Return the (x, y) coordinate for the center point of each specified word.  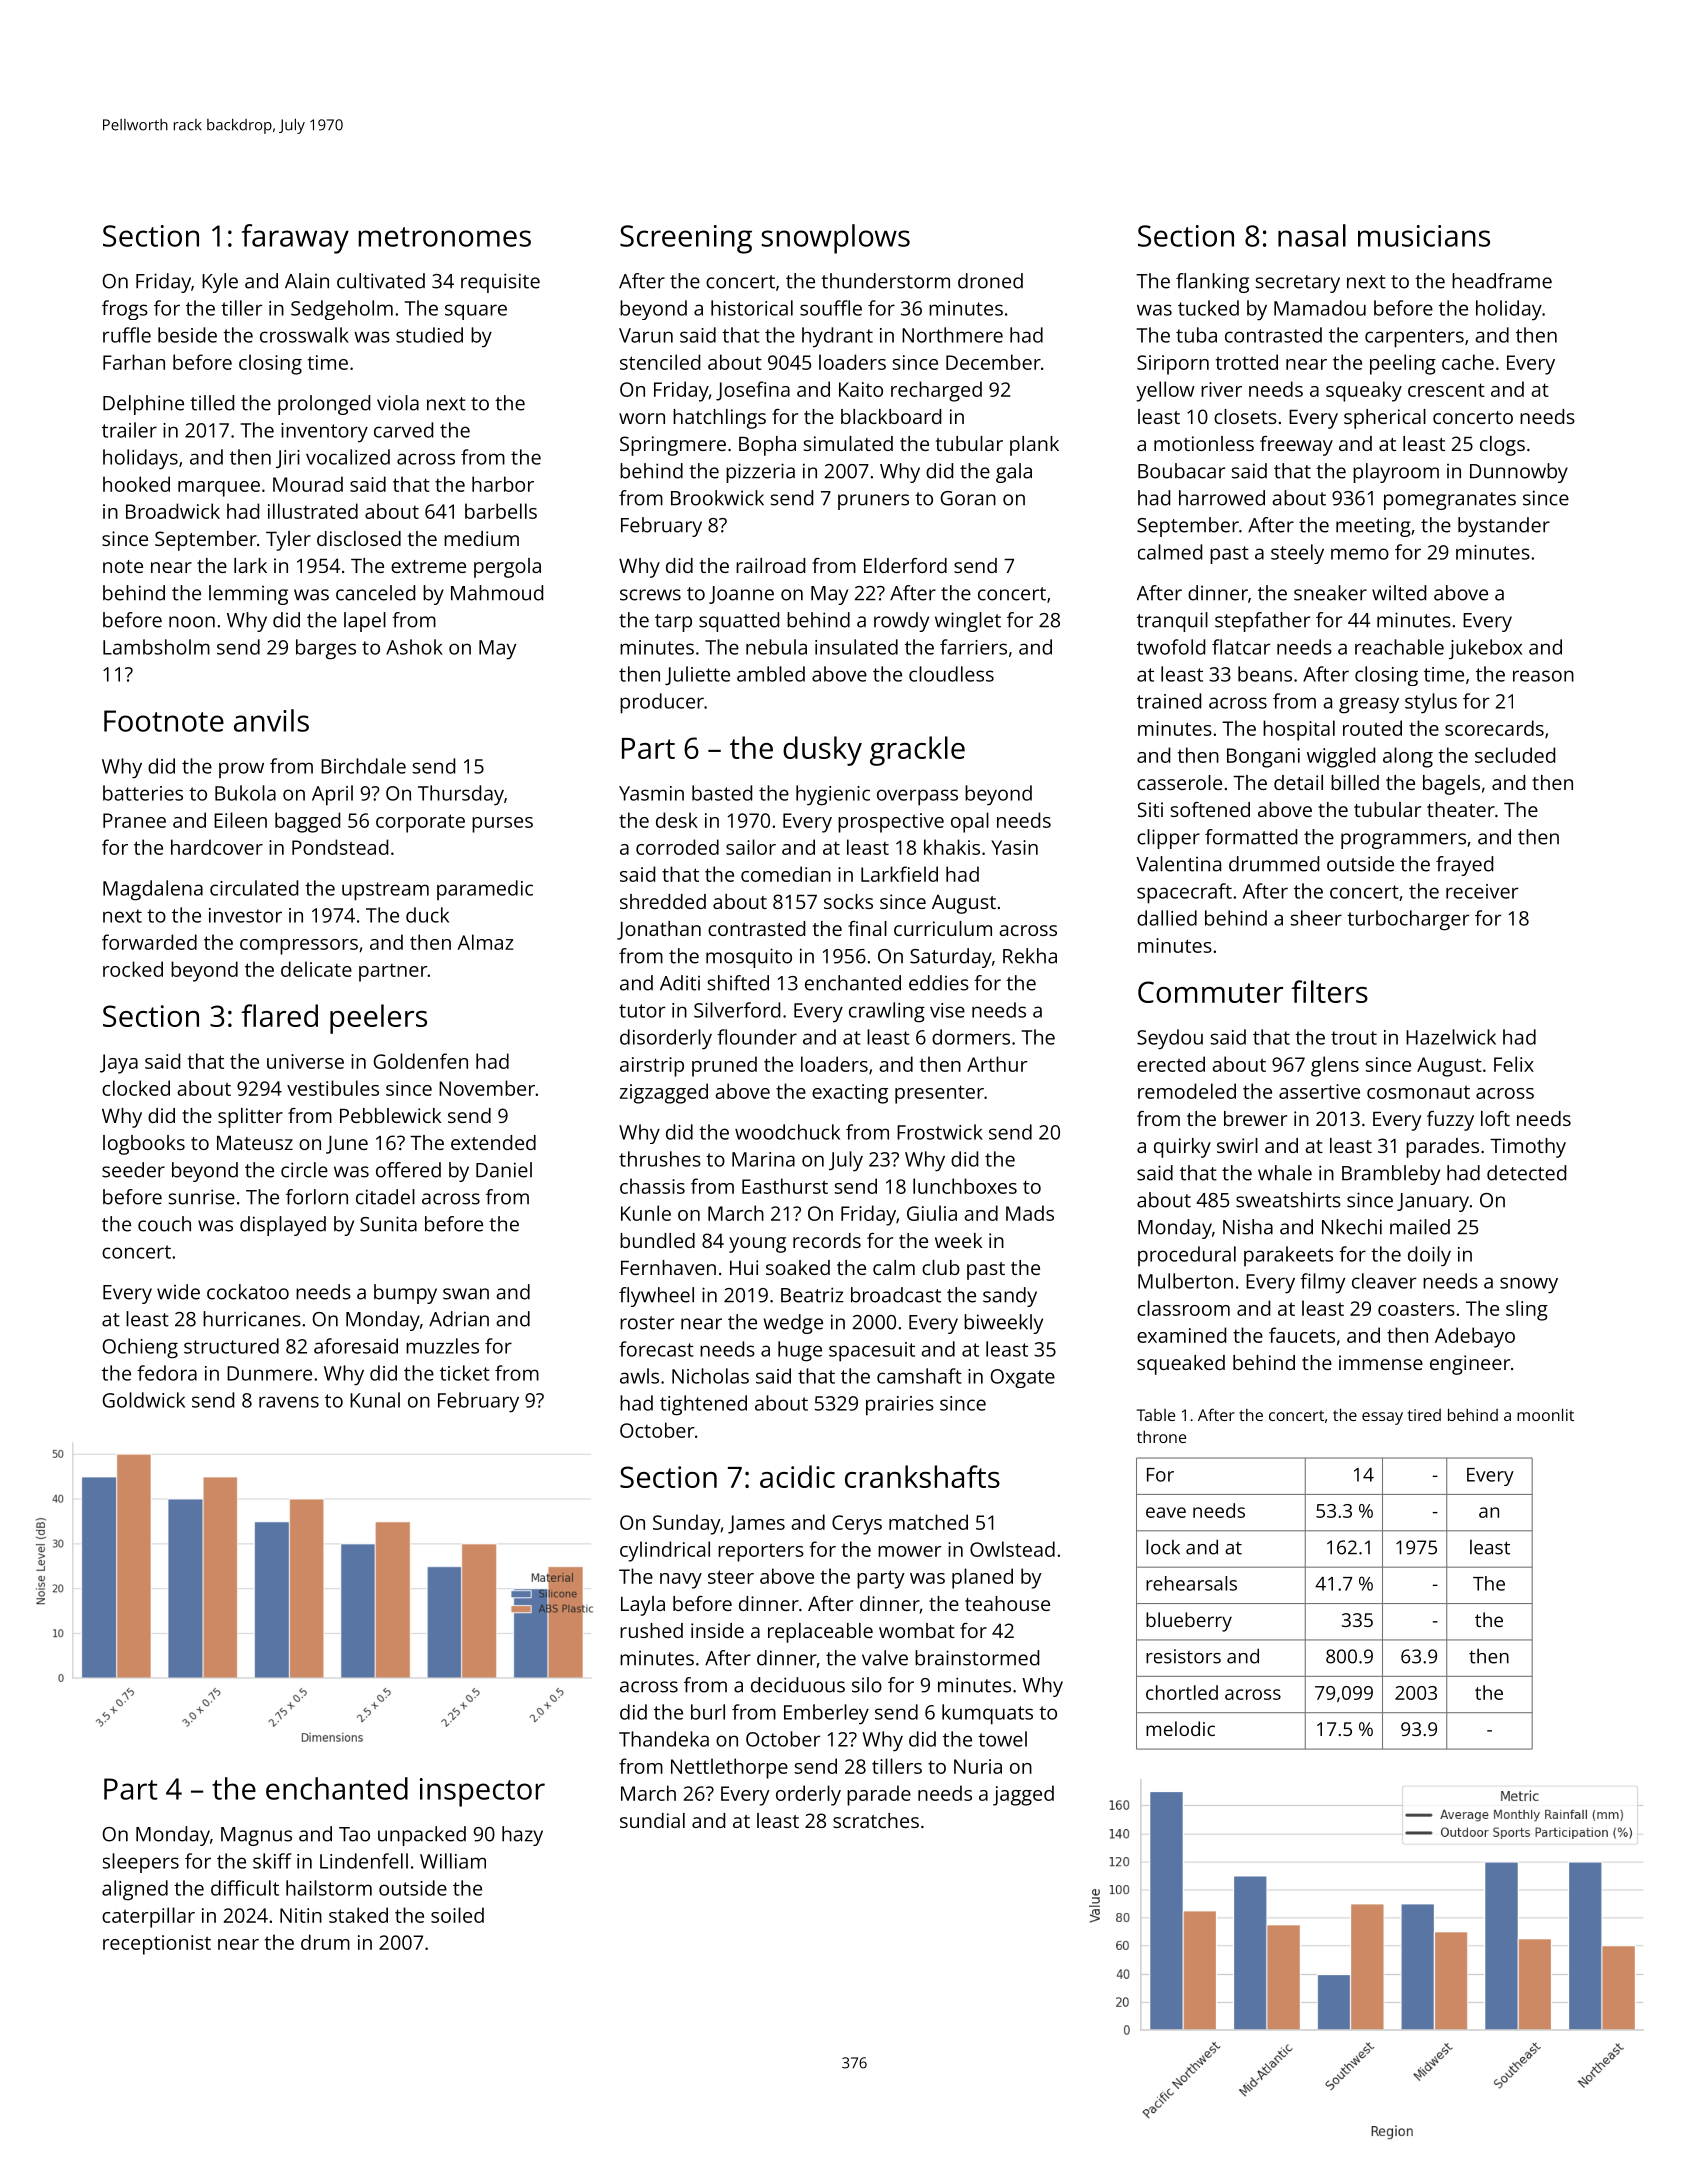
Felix (1514, 1064)
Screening (686, 239)
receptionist (157, 1945)
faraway (295, 239)
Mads (1030, 1213)
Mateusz (255, 1143)
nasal (1312, 235)
